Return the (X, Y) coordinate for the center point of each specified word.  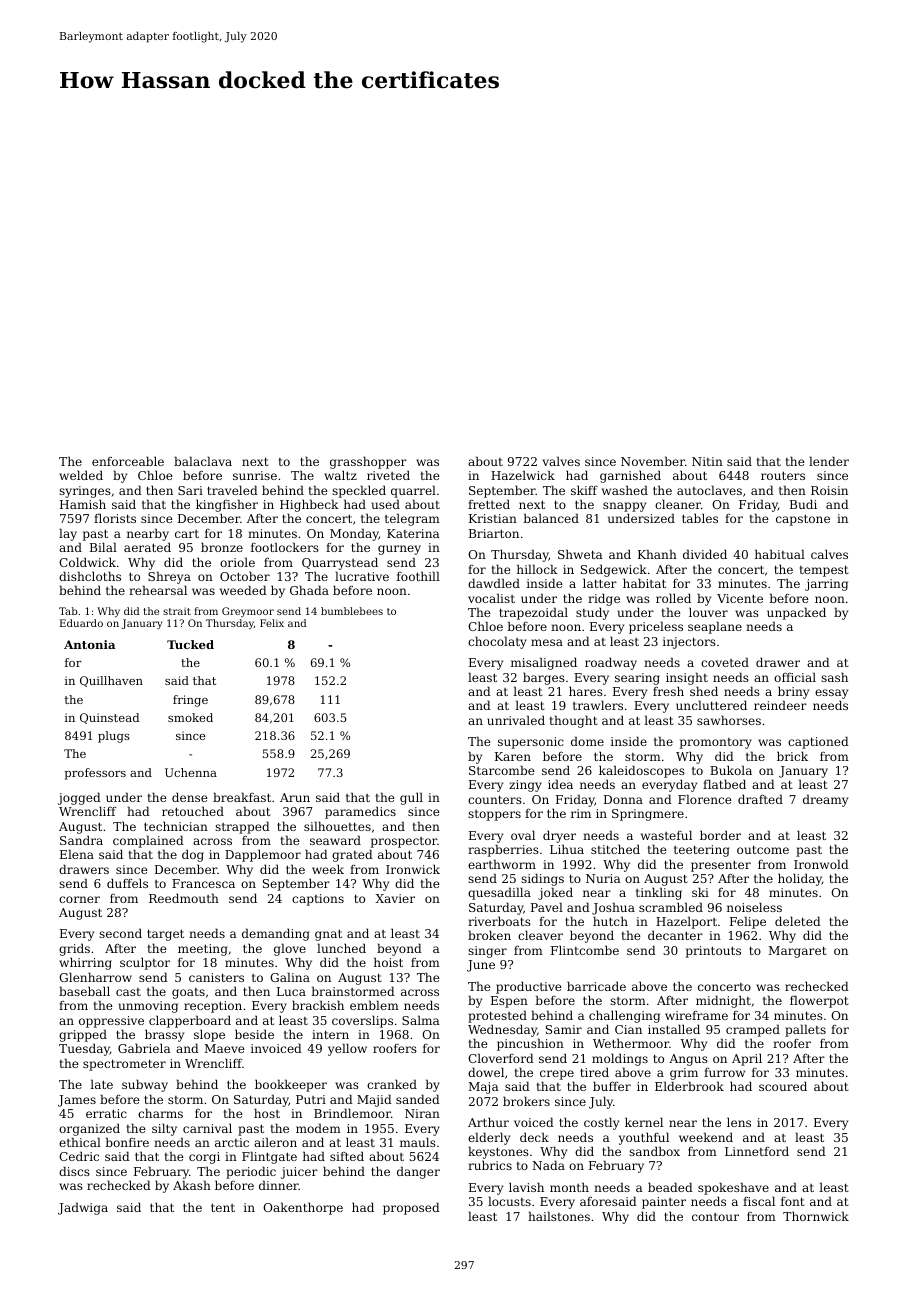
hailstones (559, 1216)
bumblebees (352, 611)
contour (715, 1217)
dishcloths (90, 576)
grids (74, 949)
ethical (80, 1142)
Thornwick (816, 1216)
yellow (347, 1049)
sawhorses (729, 720)
